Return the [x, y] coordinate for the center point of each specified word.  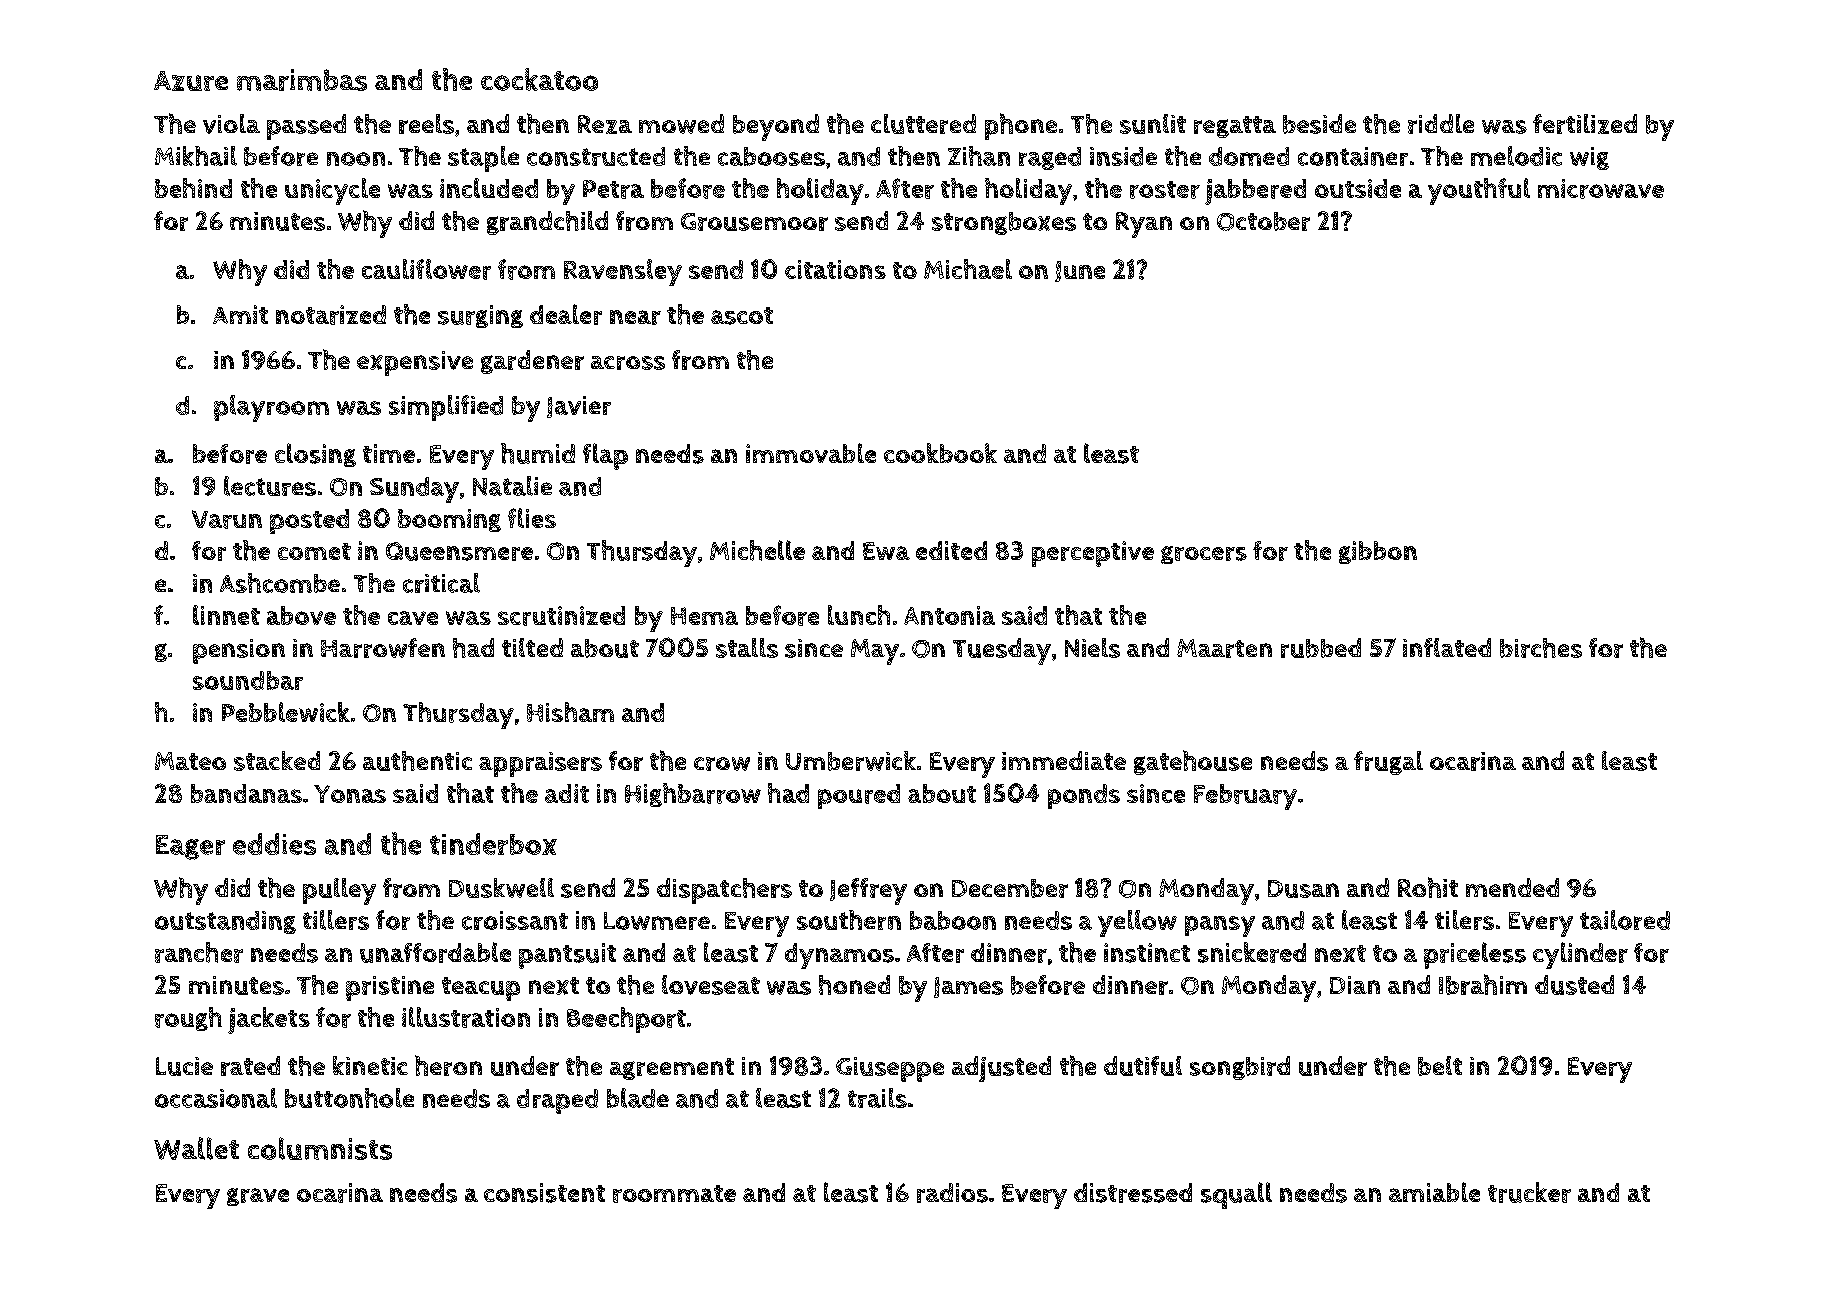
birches [1541, 648]
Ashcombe [280, 583]
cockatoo [539, 79]
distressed [1133, 1193]
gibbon [1378, 552]
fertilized [1585, 124]
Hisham [570, 712]
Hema [704, 616]
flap [605, 456]
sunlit [1153, 124]
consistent [544, 1193]
